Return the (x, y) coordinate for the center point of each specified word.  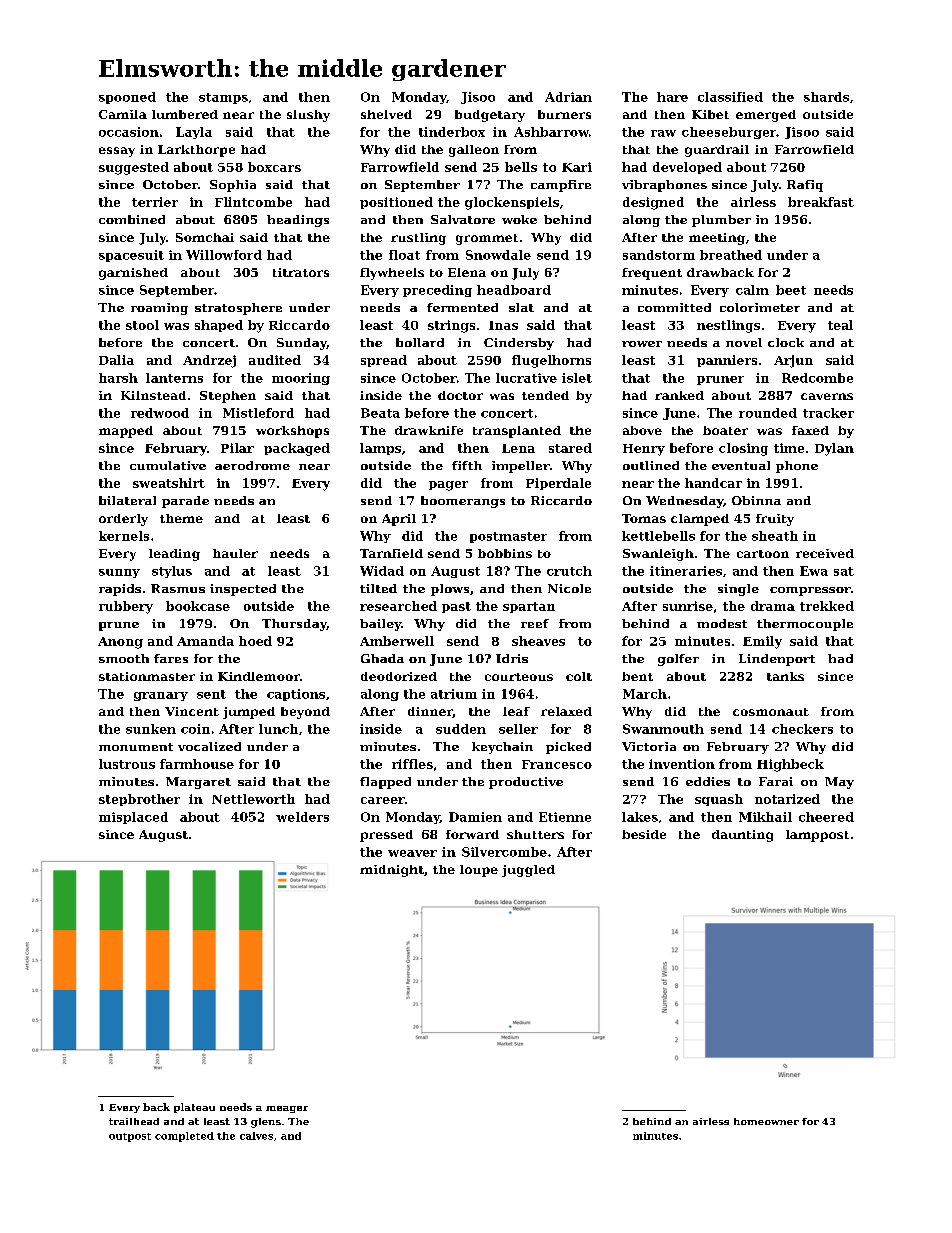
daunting (742, 836)
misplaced (133, 818)
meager (287, 1109)
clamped (700, 520)
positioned (396, 203)
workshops (292, 432)
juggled (528, 871)
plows (450, 590)
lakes (640, 817)
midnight (392, 871)
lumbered (185, 114)
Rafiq (805, 186)
